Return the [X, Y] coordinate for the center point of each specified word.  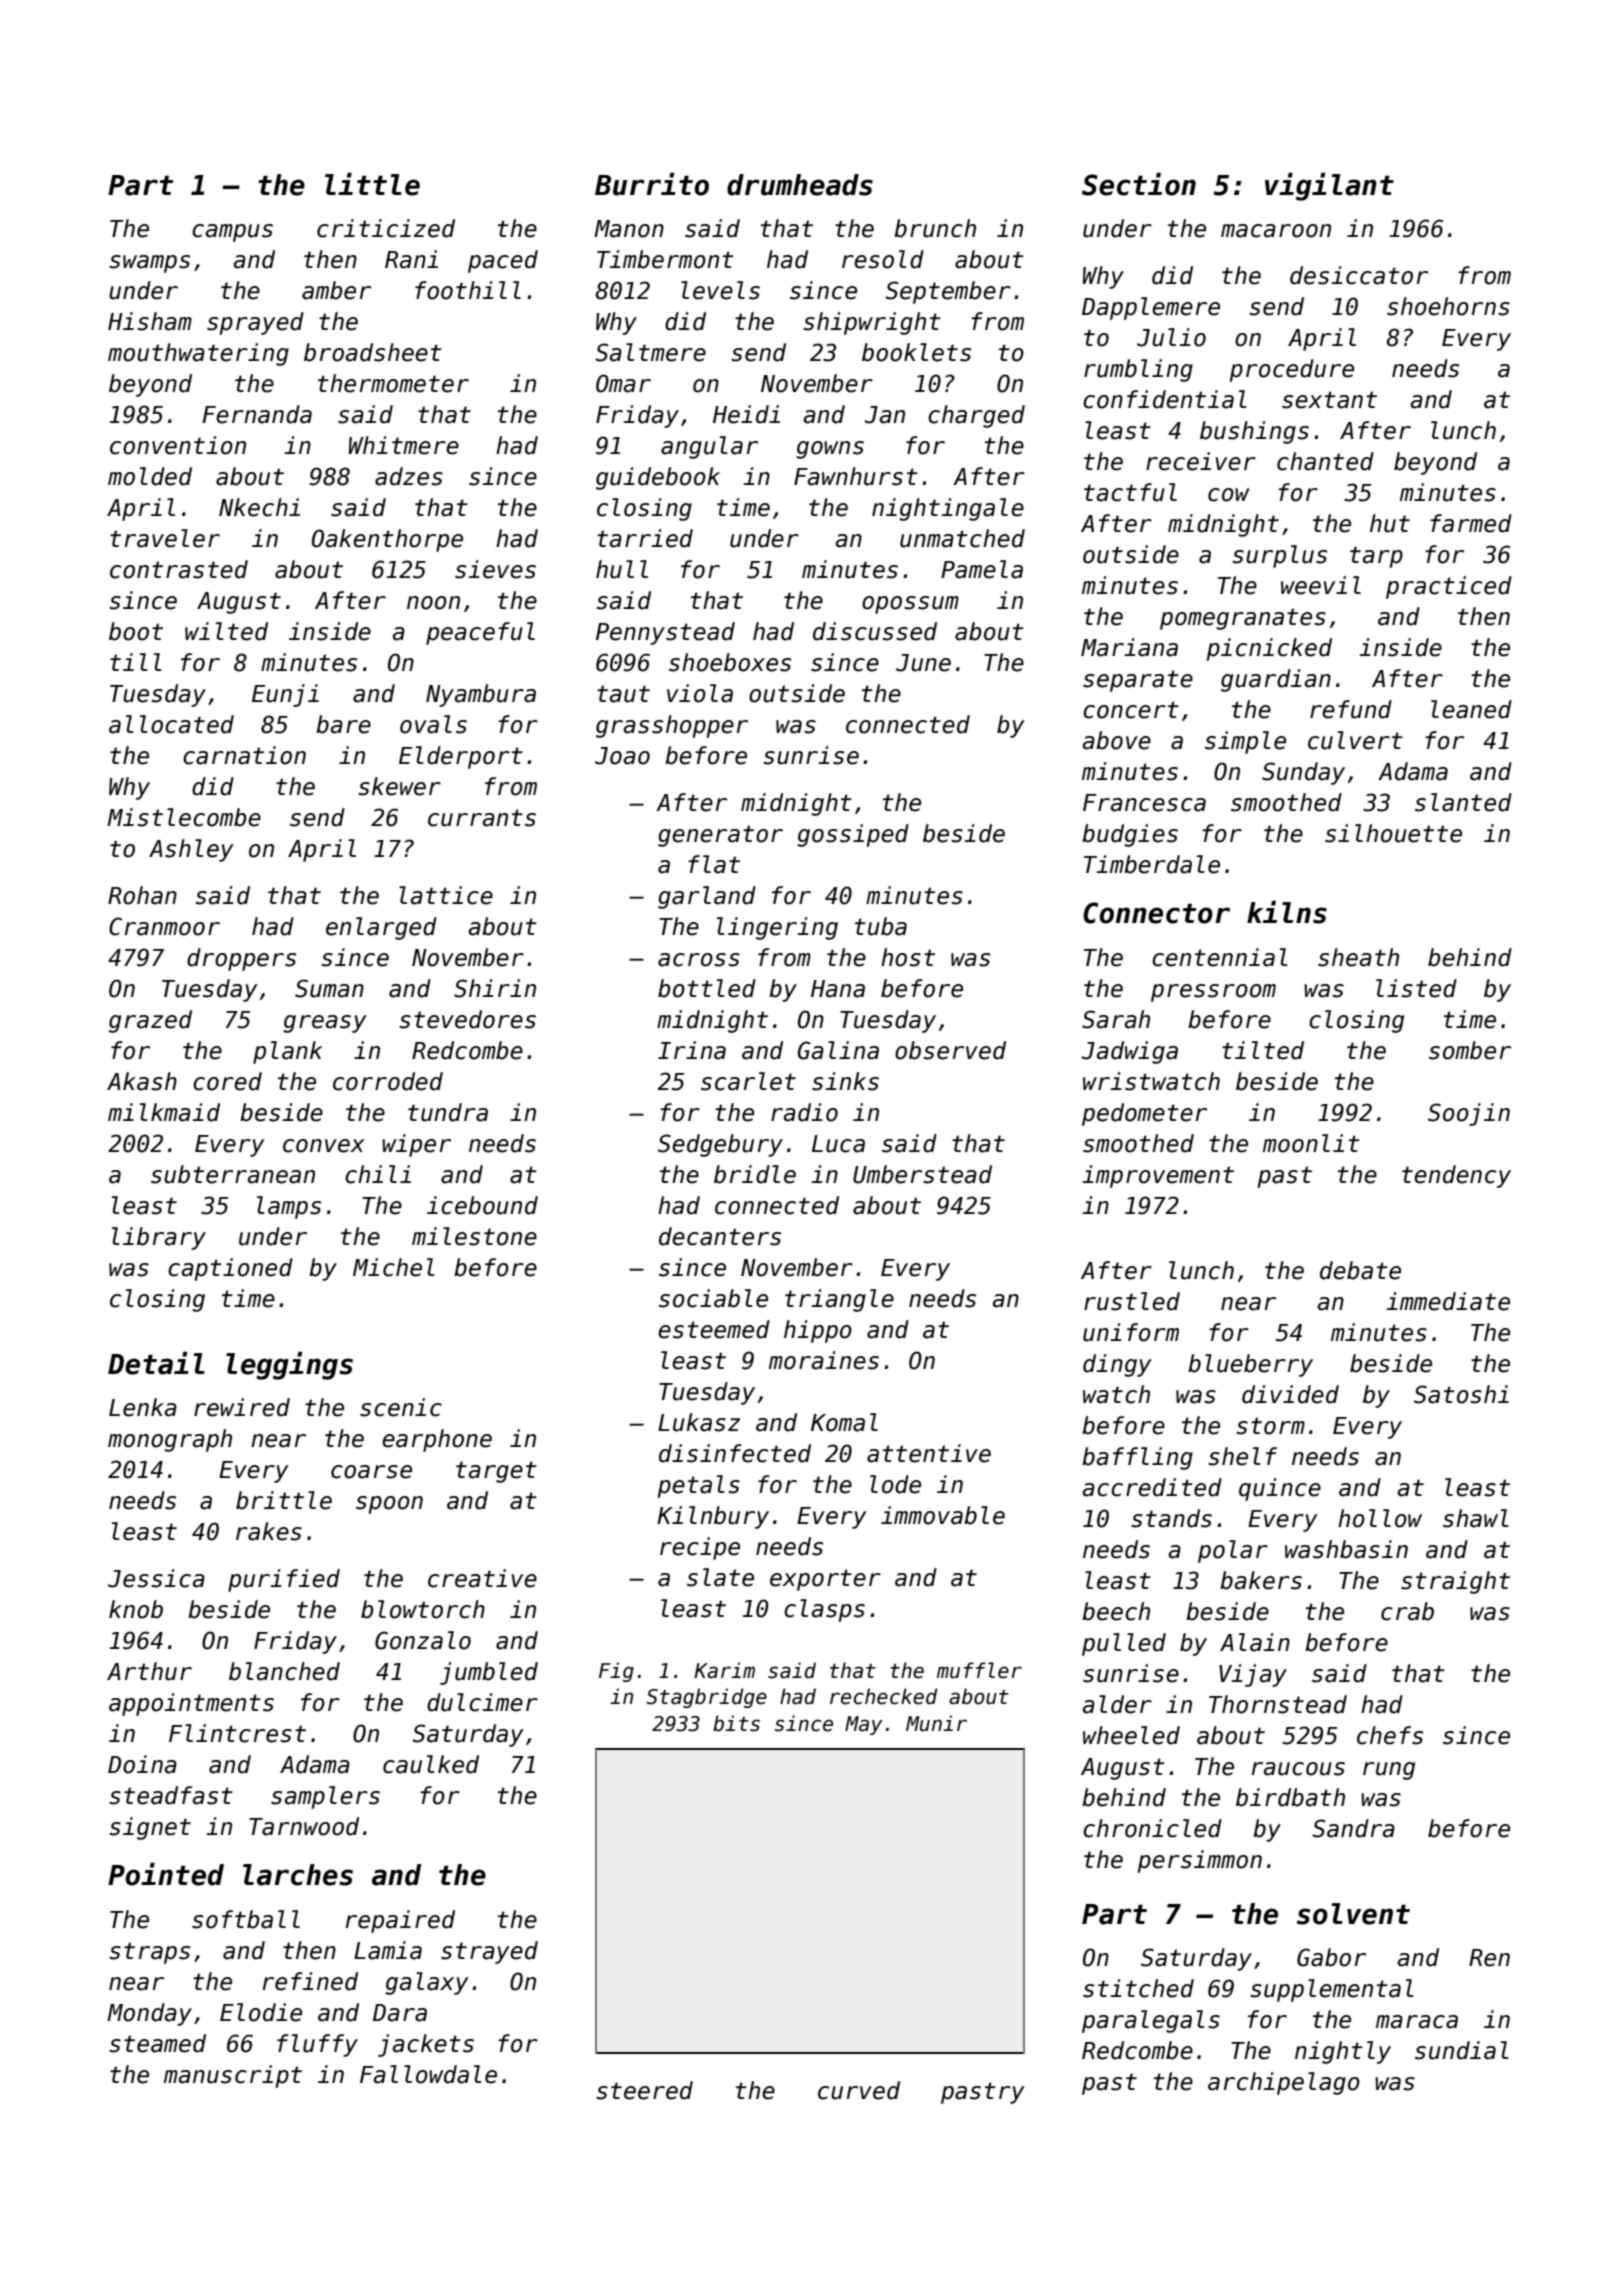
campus [232, 233]
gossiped [853, 835]
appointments [191, 1704]
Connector [1156, 913]
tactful [1130, 492]
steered [644, 2090]
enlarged [381, 928]
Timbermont [665, 259]
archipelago [1284, 2083]
